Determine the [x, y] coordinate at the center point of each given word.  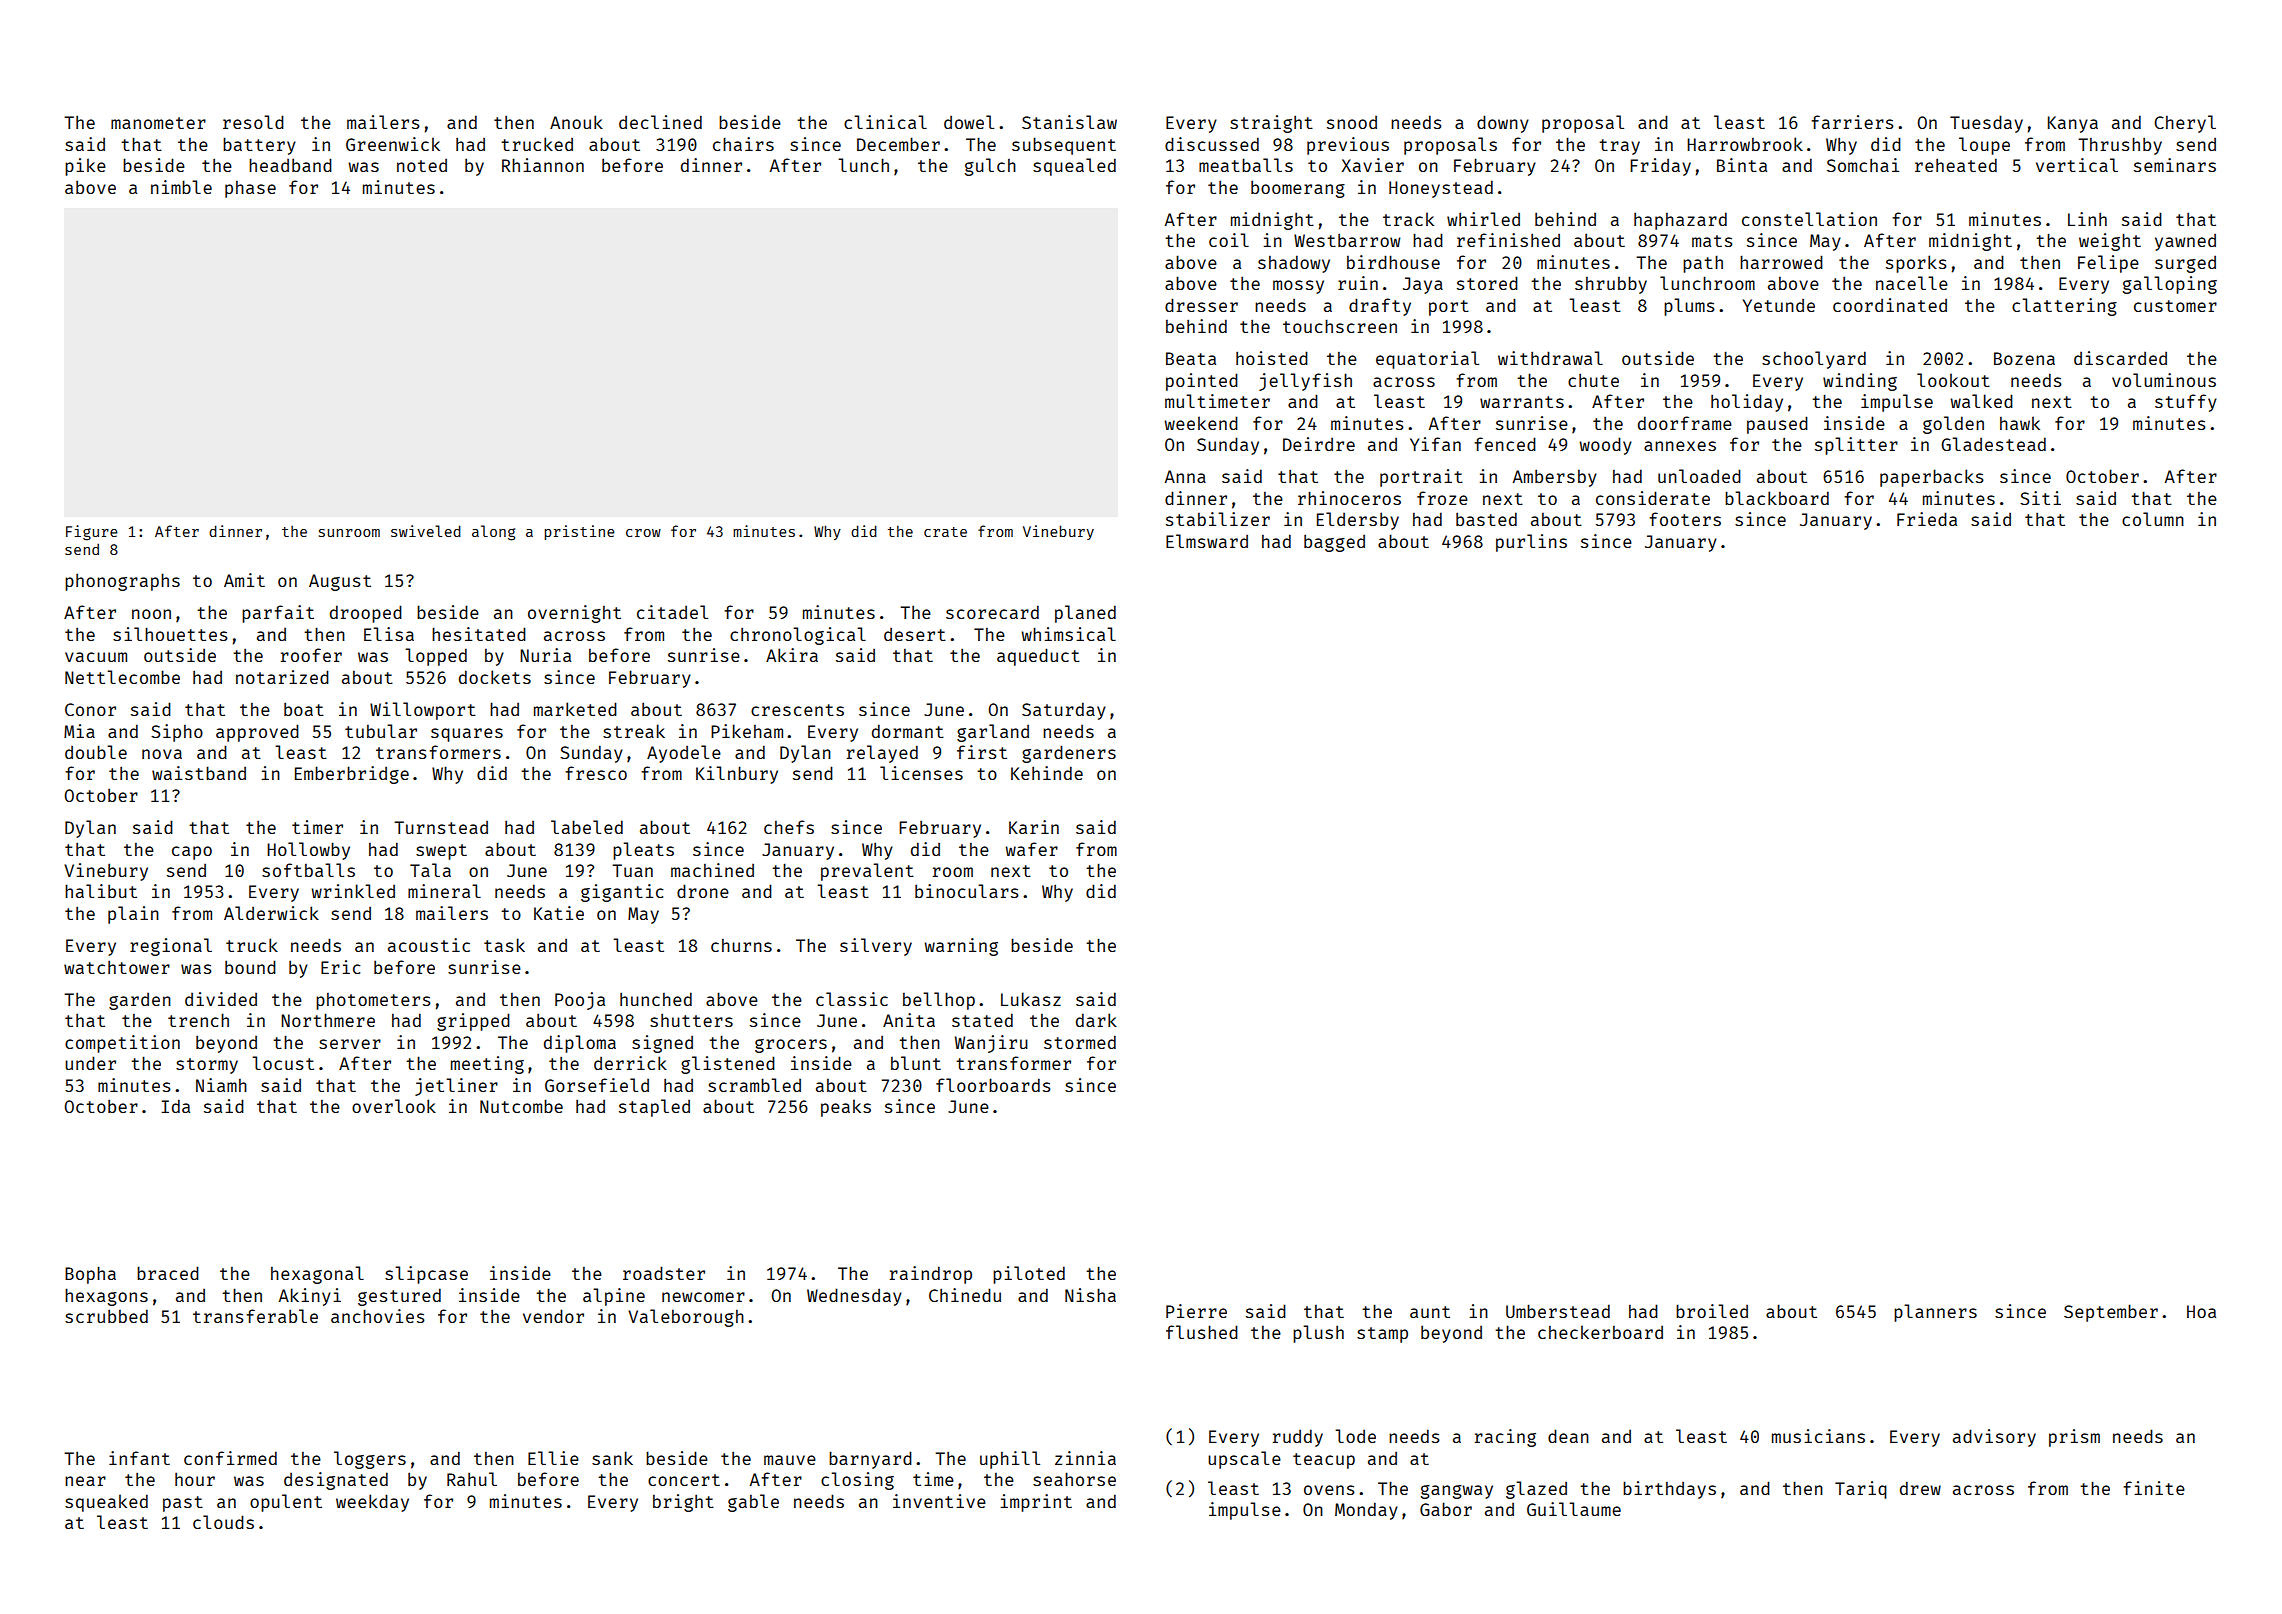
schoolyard [1814, 360]
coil [1229, 240]
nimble [181, 187]
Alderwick [271, 913]
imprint [1036, 1503]
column [2153, 519]
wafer [1031, 849]
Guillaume [1574, 1509]
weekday [372, 1503]
